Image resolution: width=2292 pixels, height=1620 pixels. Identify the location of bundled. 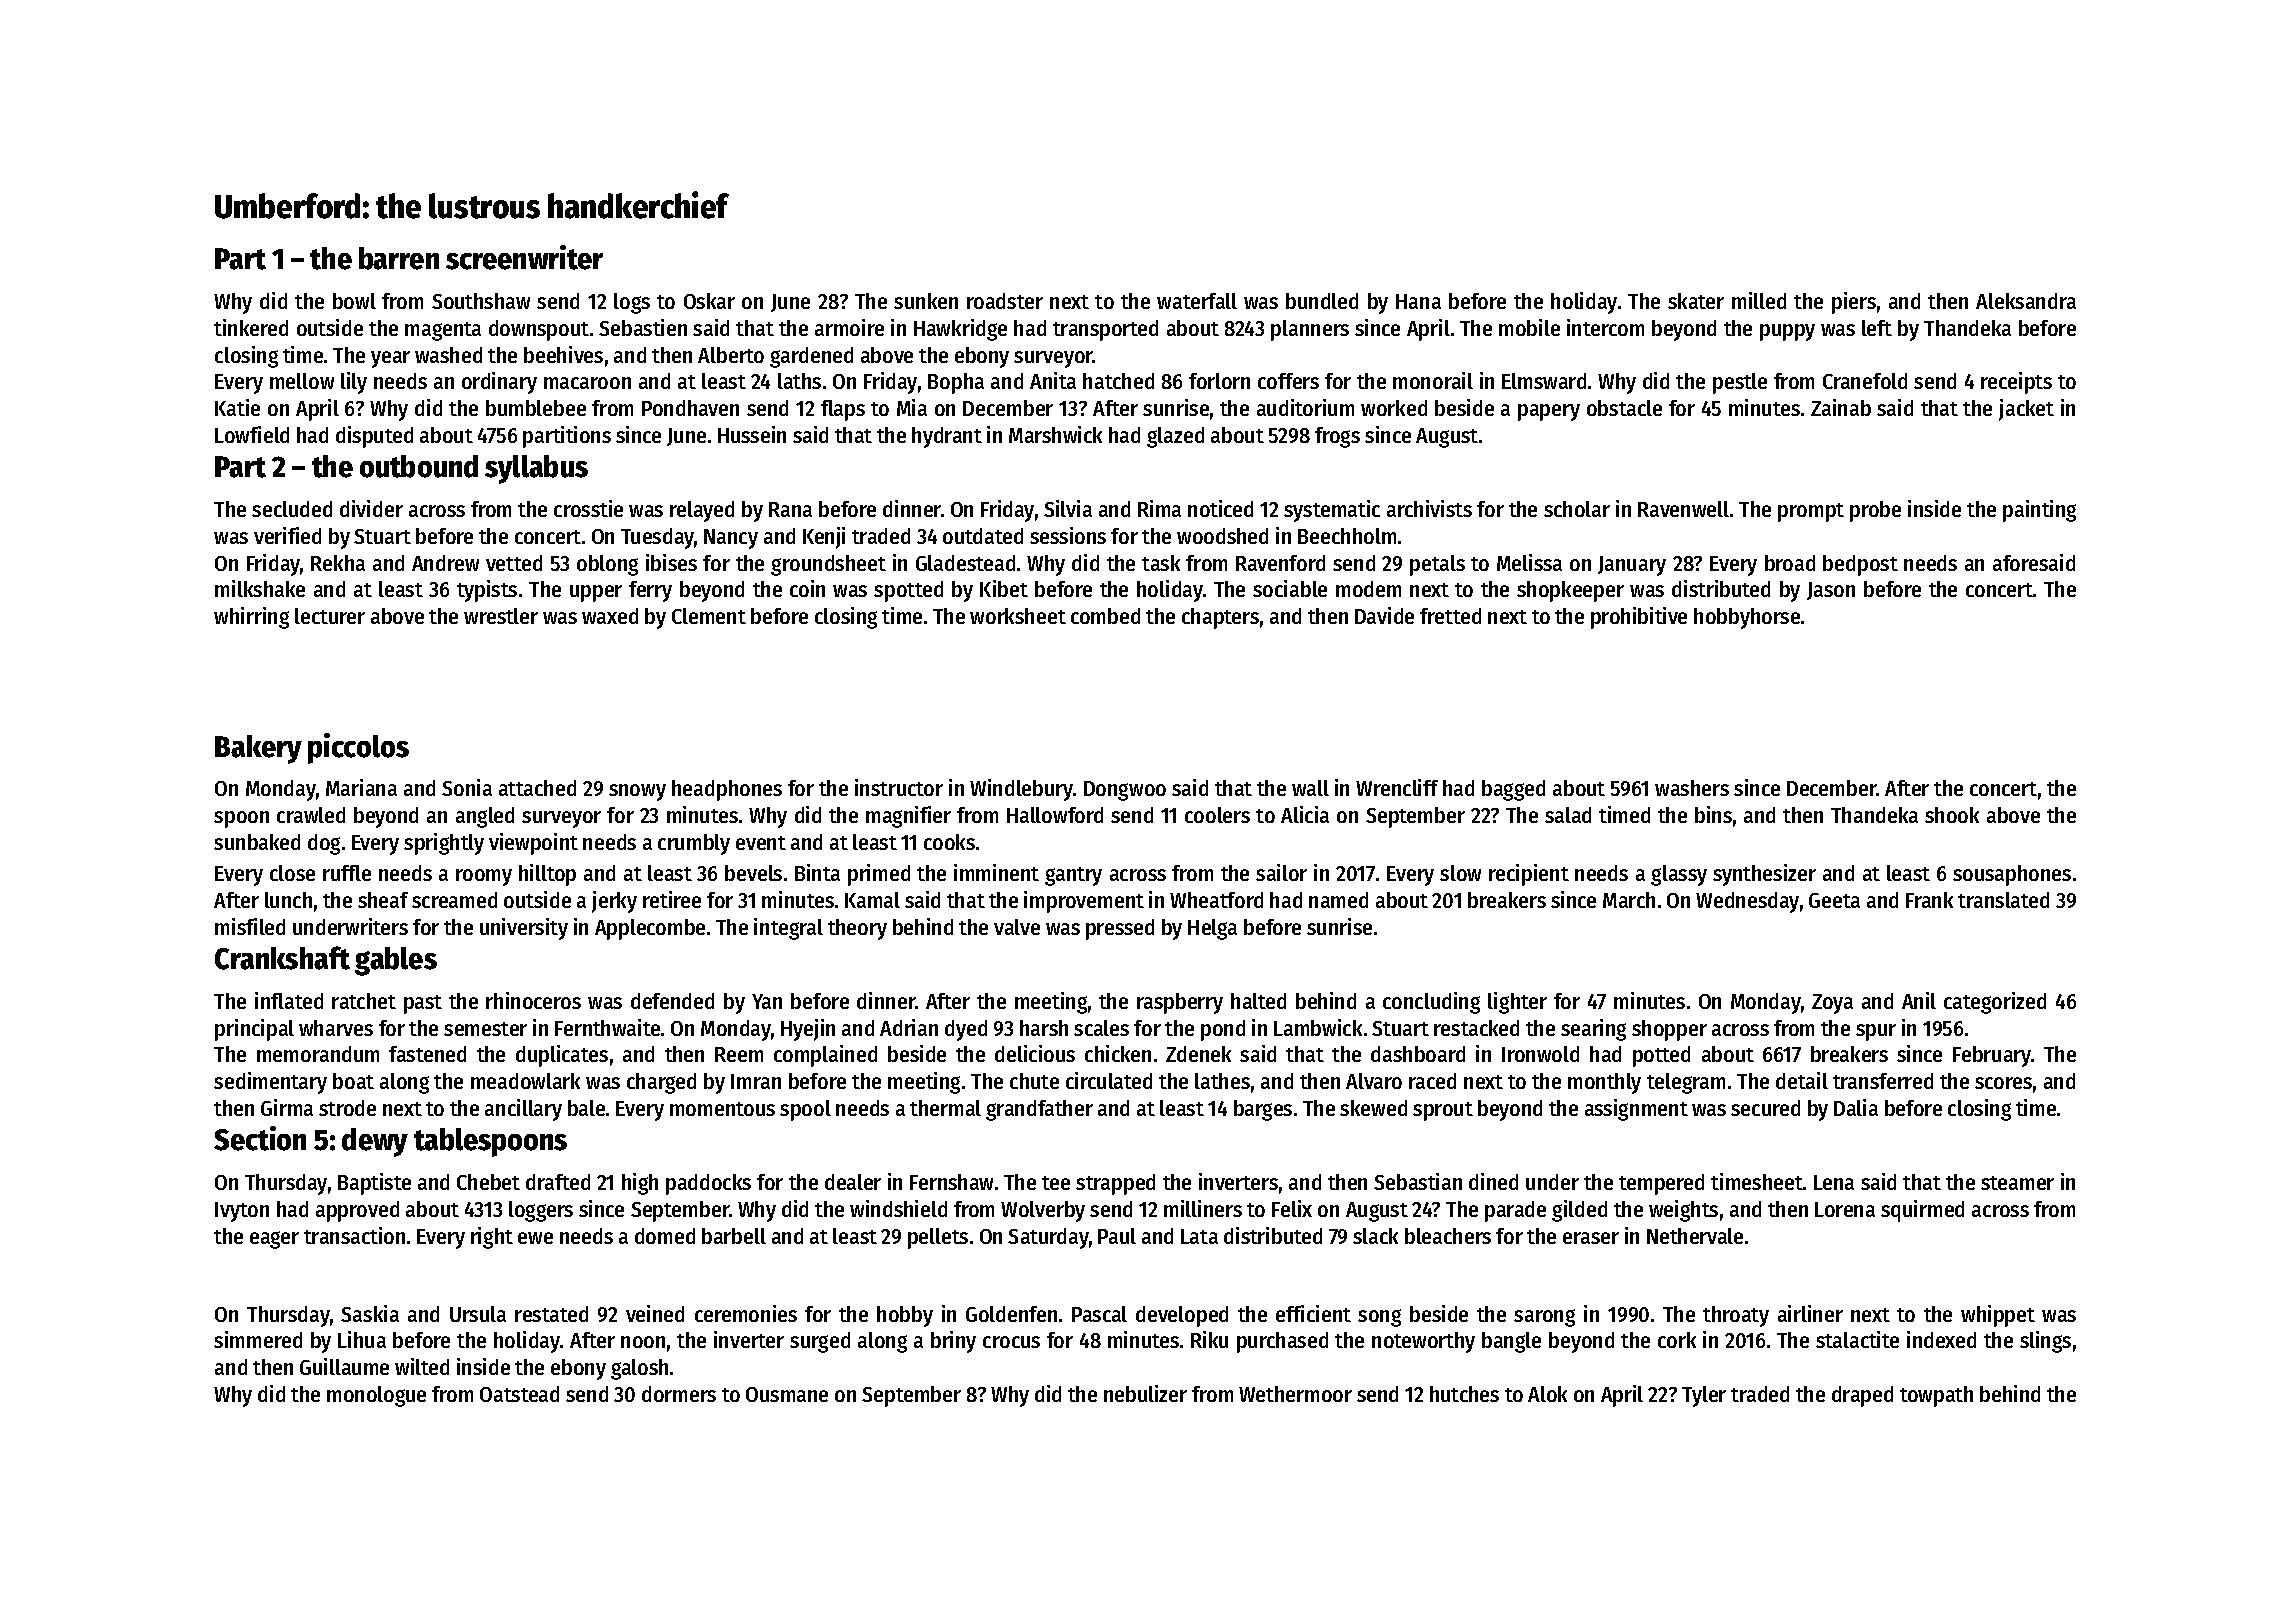
(1322, 301).
